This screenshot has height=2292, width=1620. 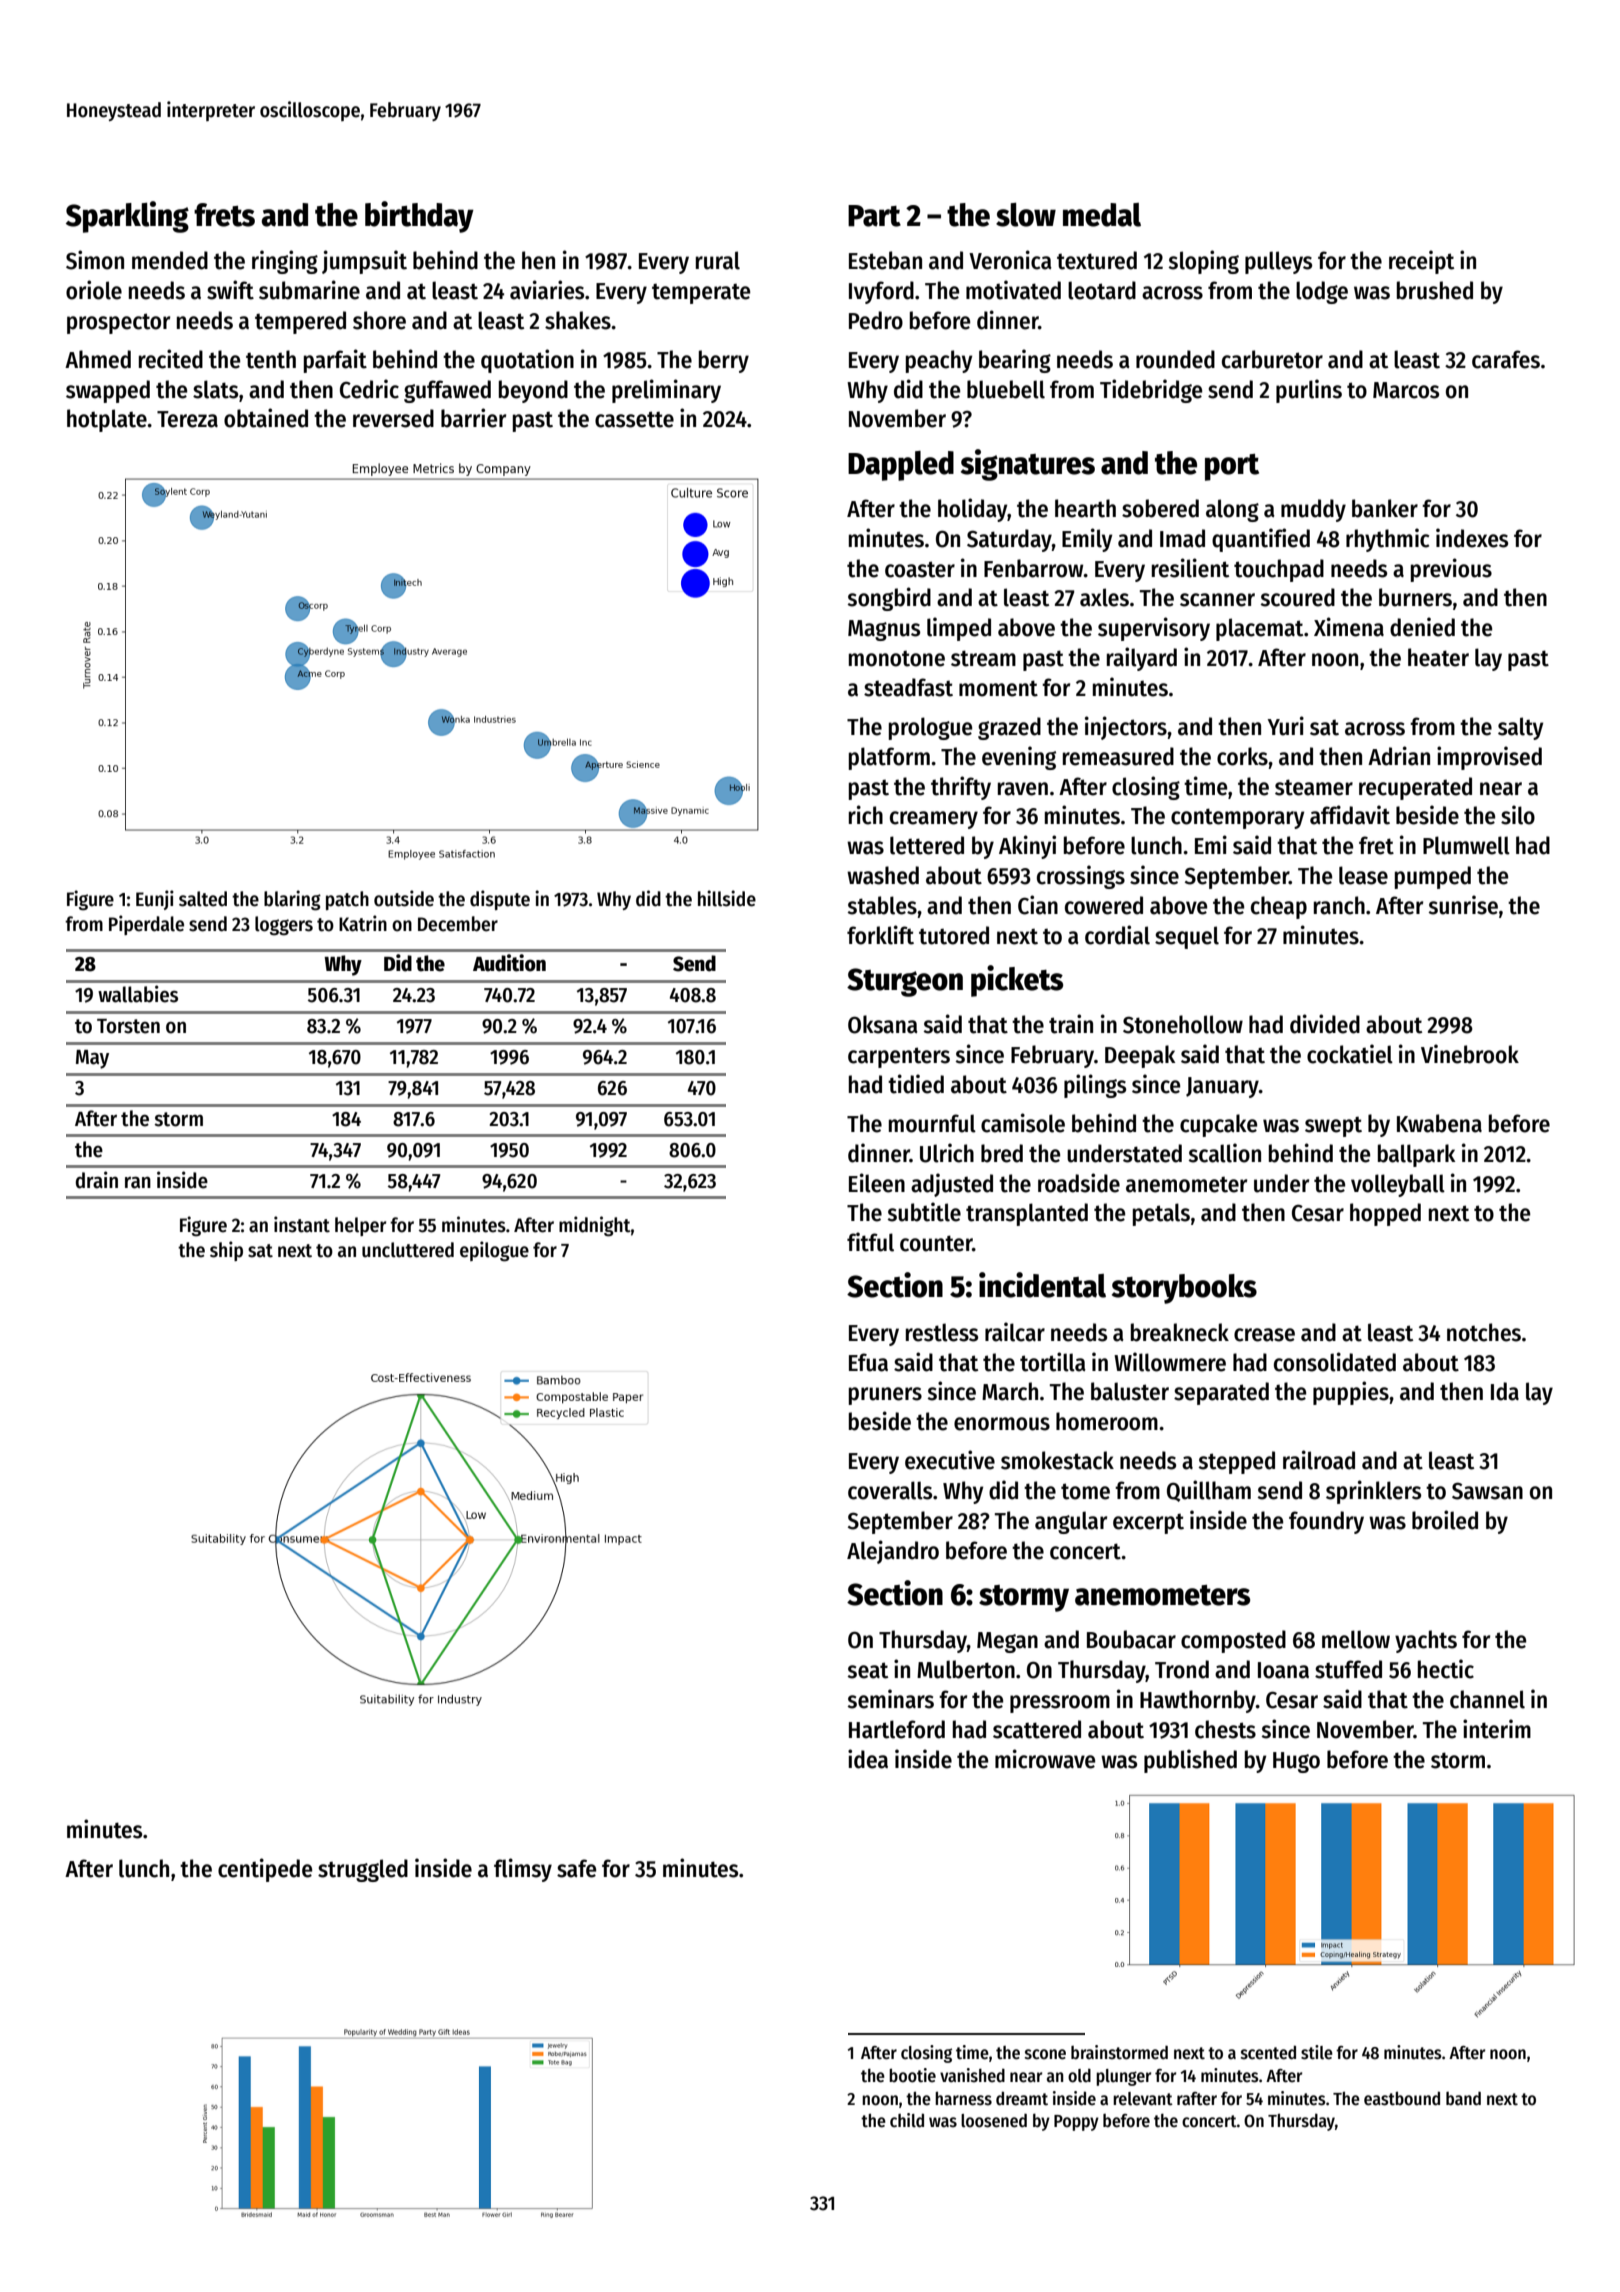 What do you see at coordinates (890, 1490) in the screenshot?
I see `coveralls` at bounding box center [890, 1490].
